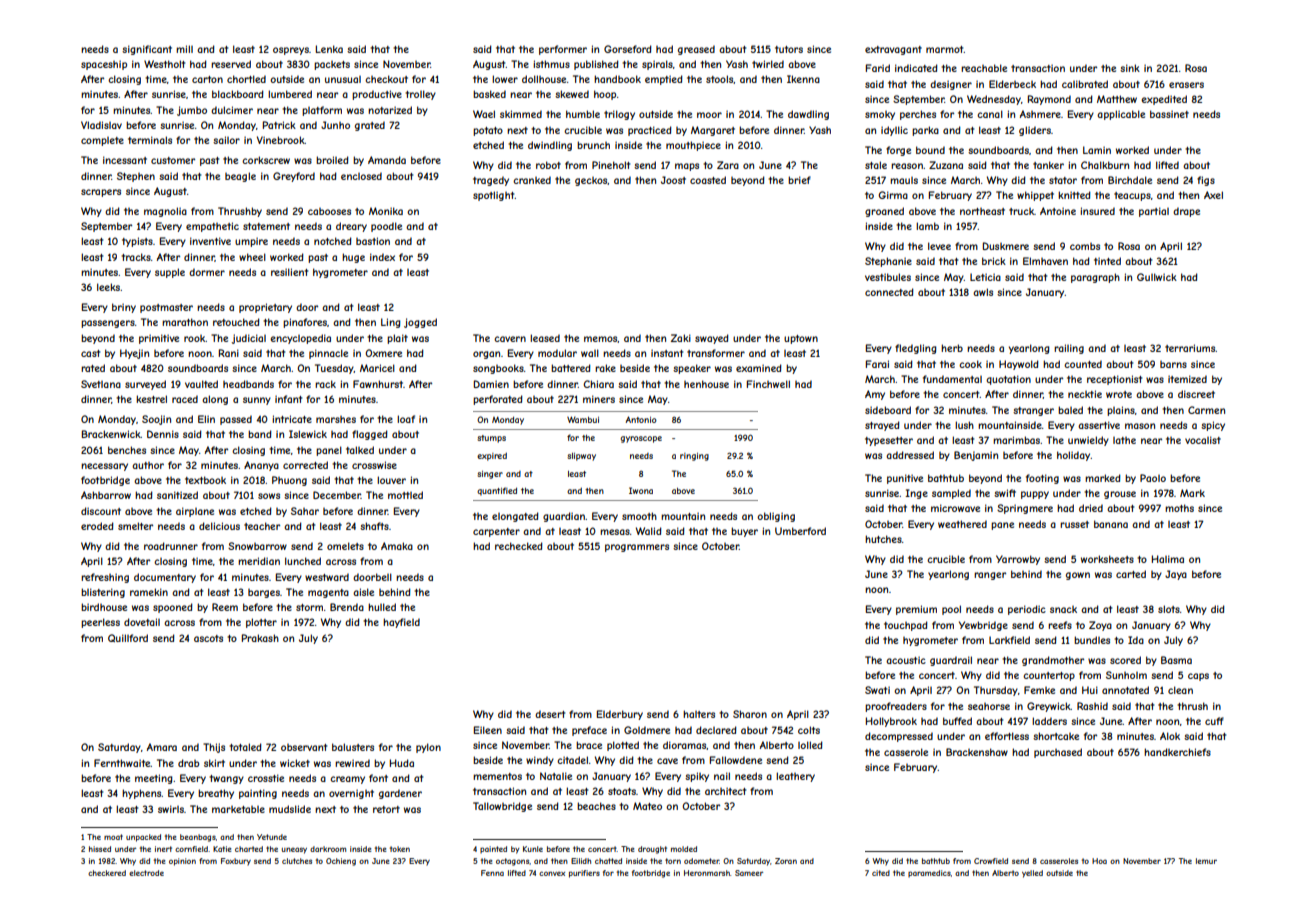 This screenshot has width=1308, height=924. I want to click on marmot, so click(945, 49).
